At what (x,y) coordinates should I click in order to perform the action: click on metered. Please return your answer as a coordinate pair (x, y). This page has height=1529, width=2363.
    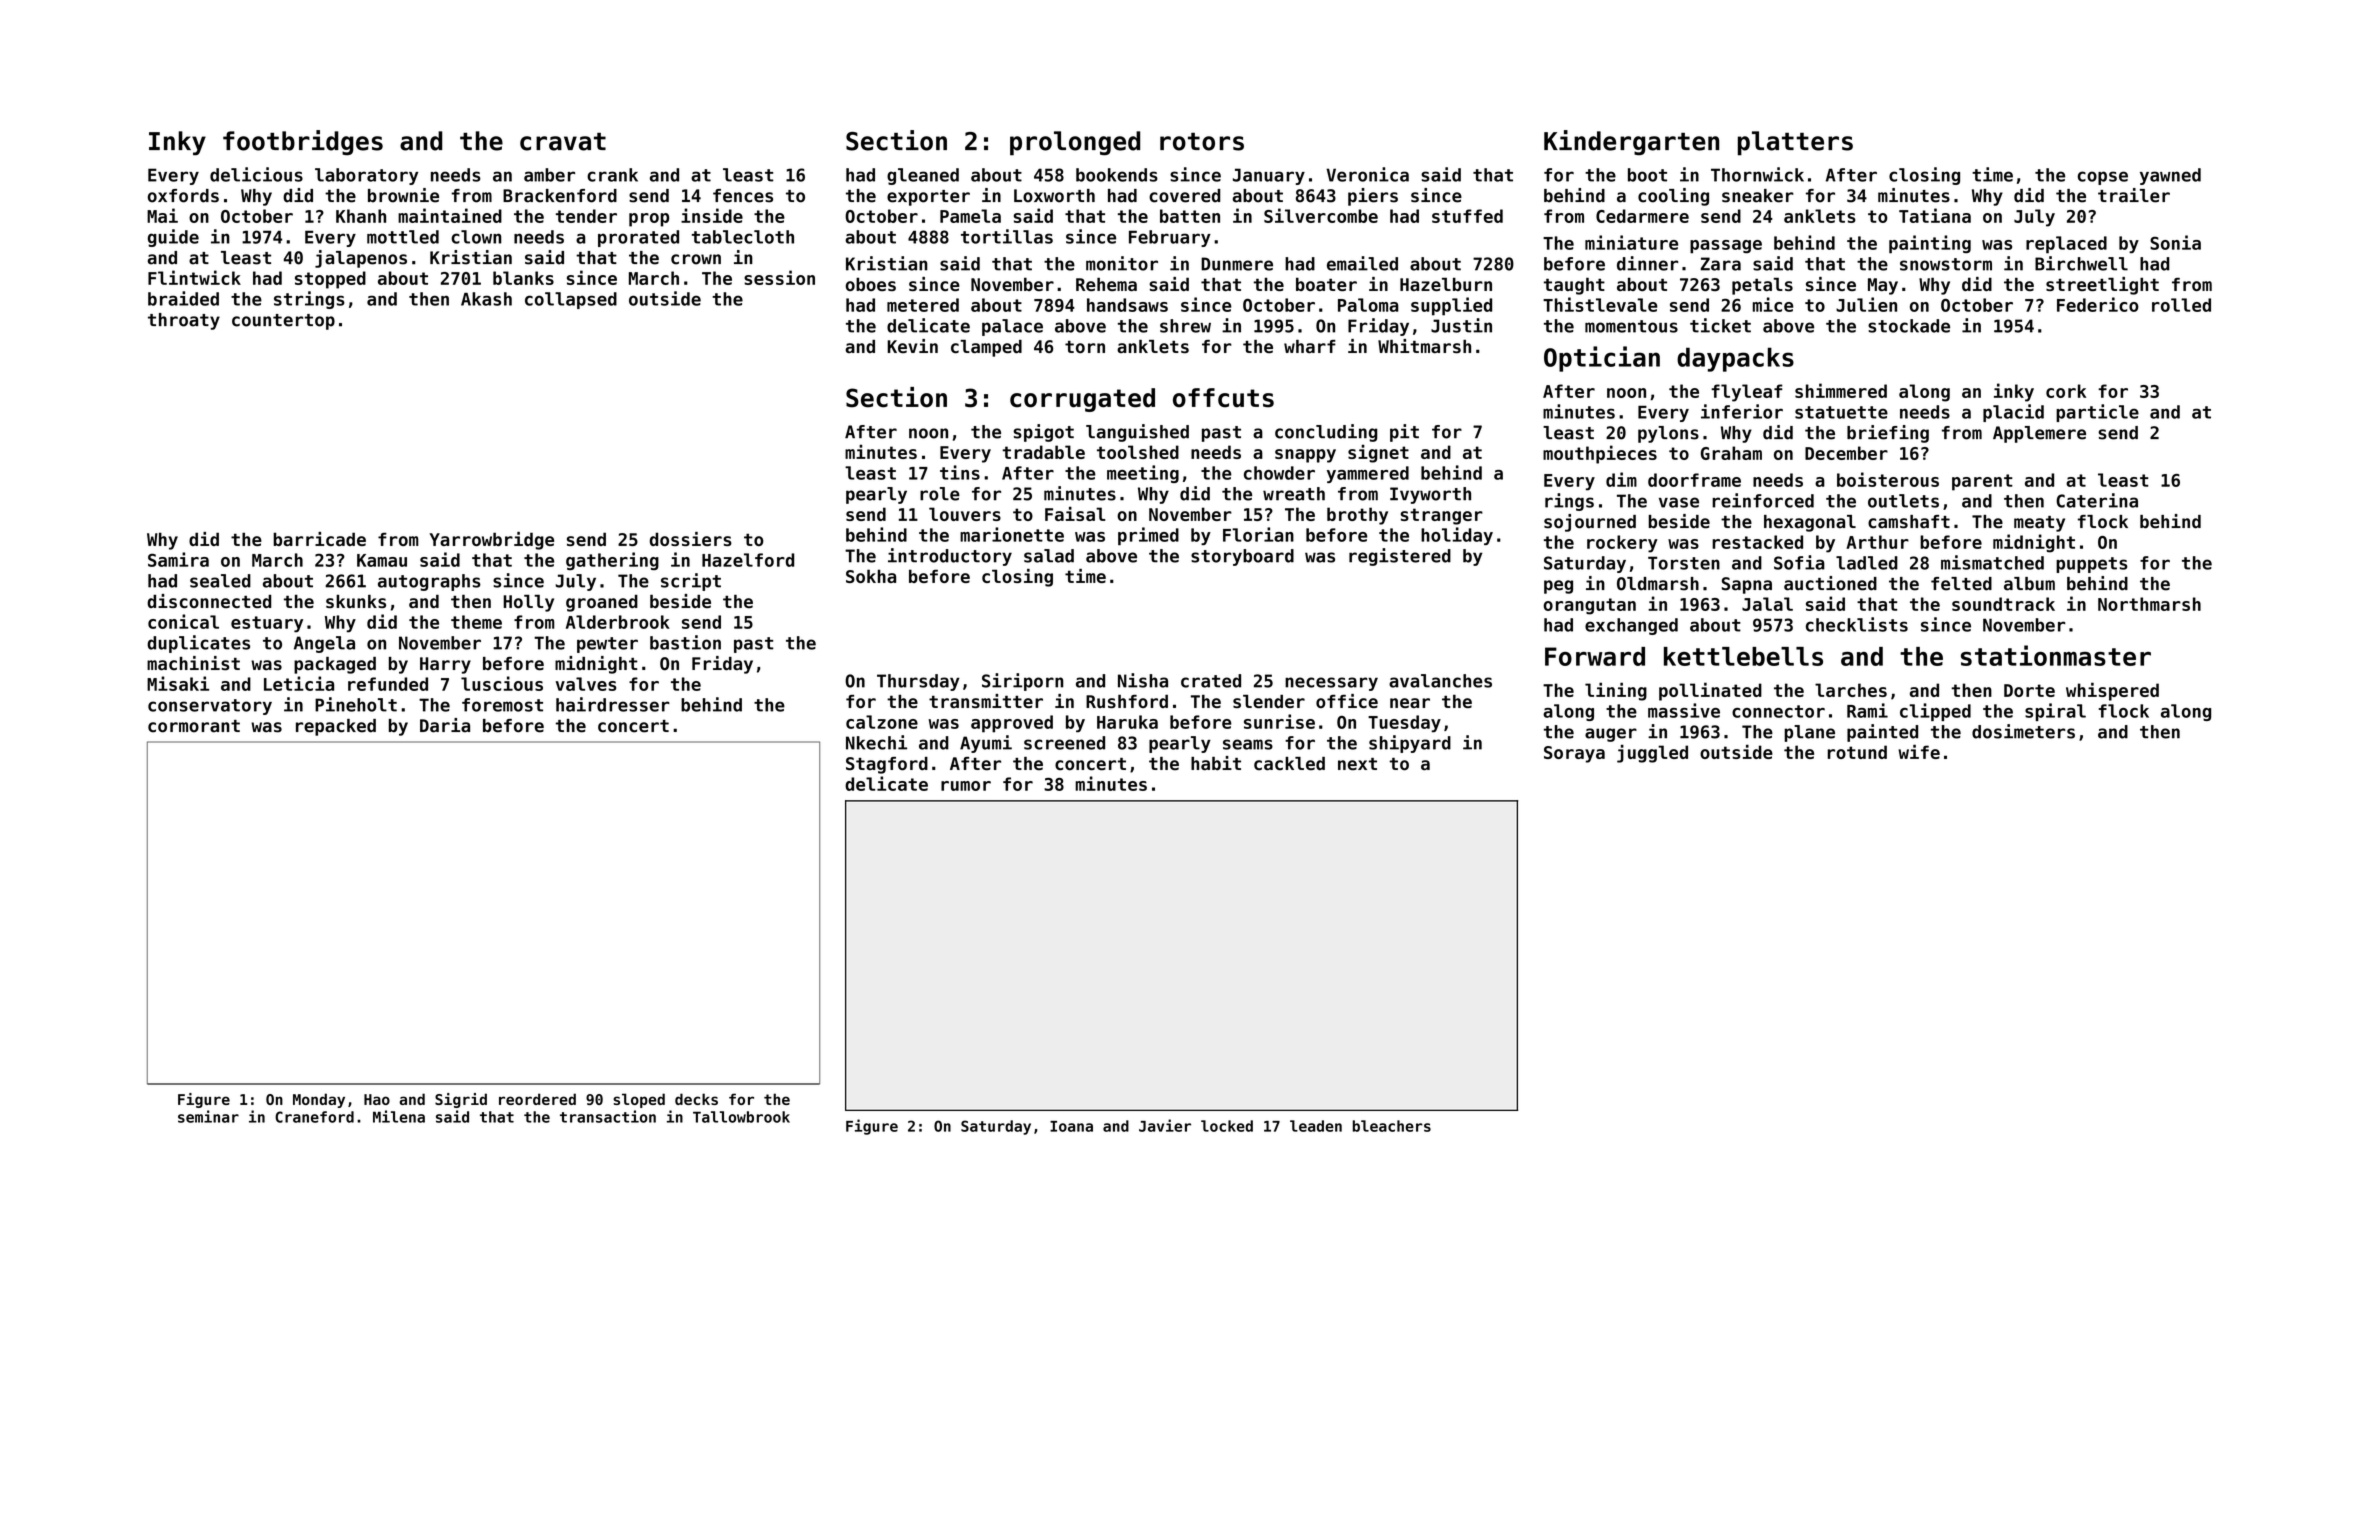
    Looking at the image, I should click on (923, 305).
